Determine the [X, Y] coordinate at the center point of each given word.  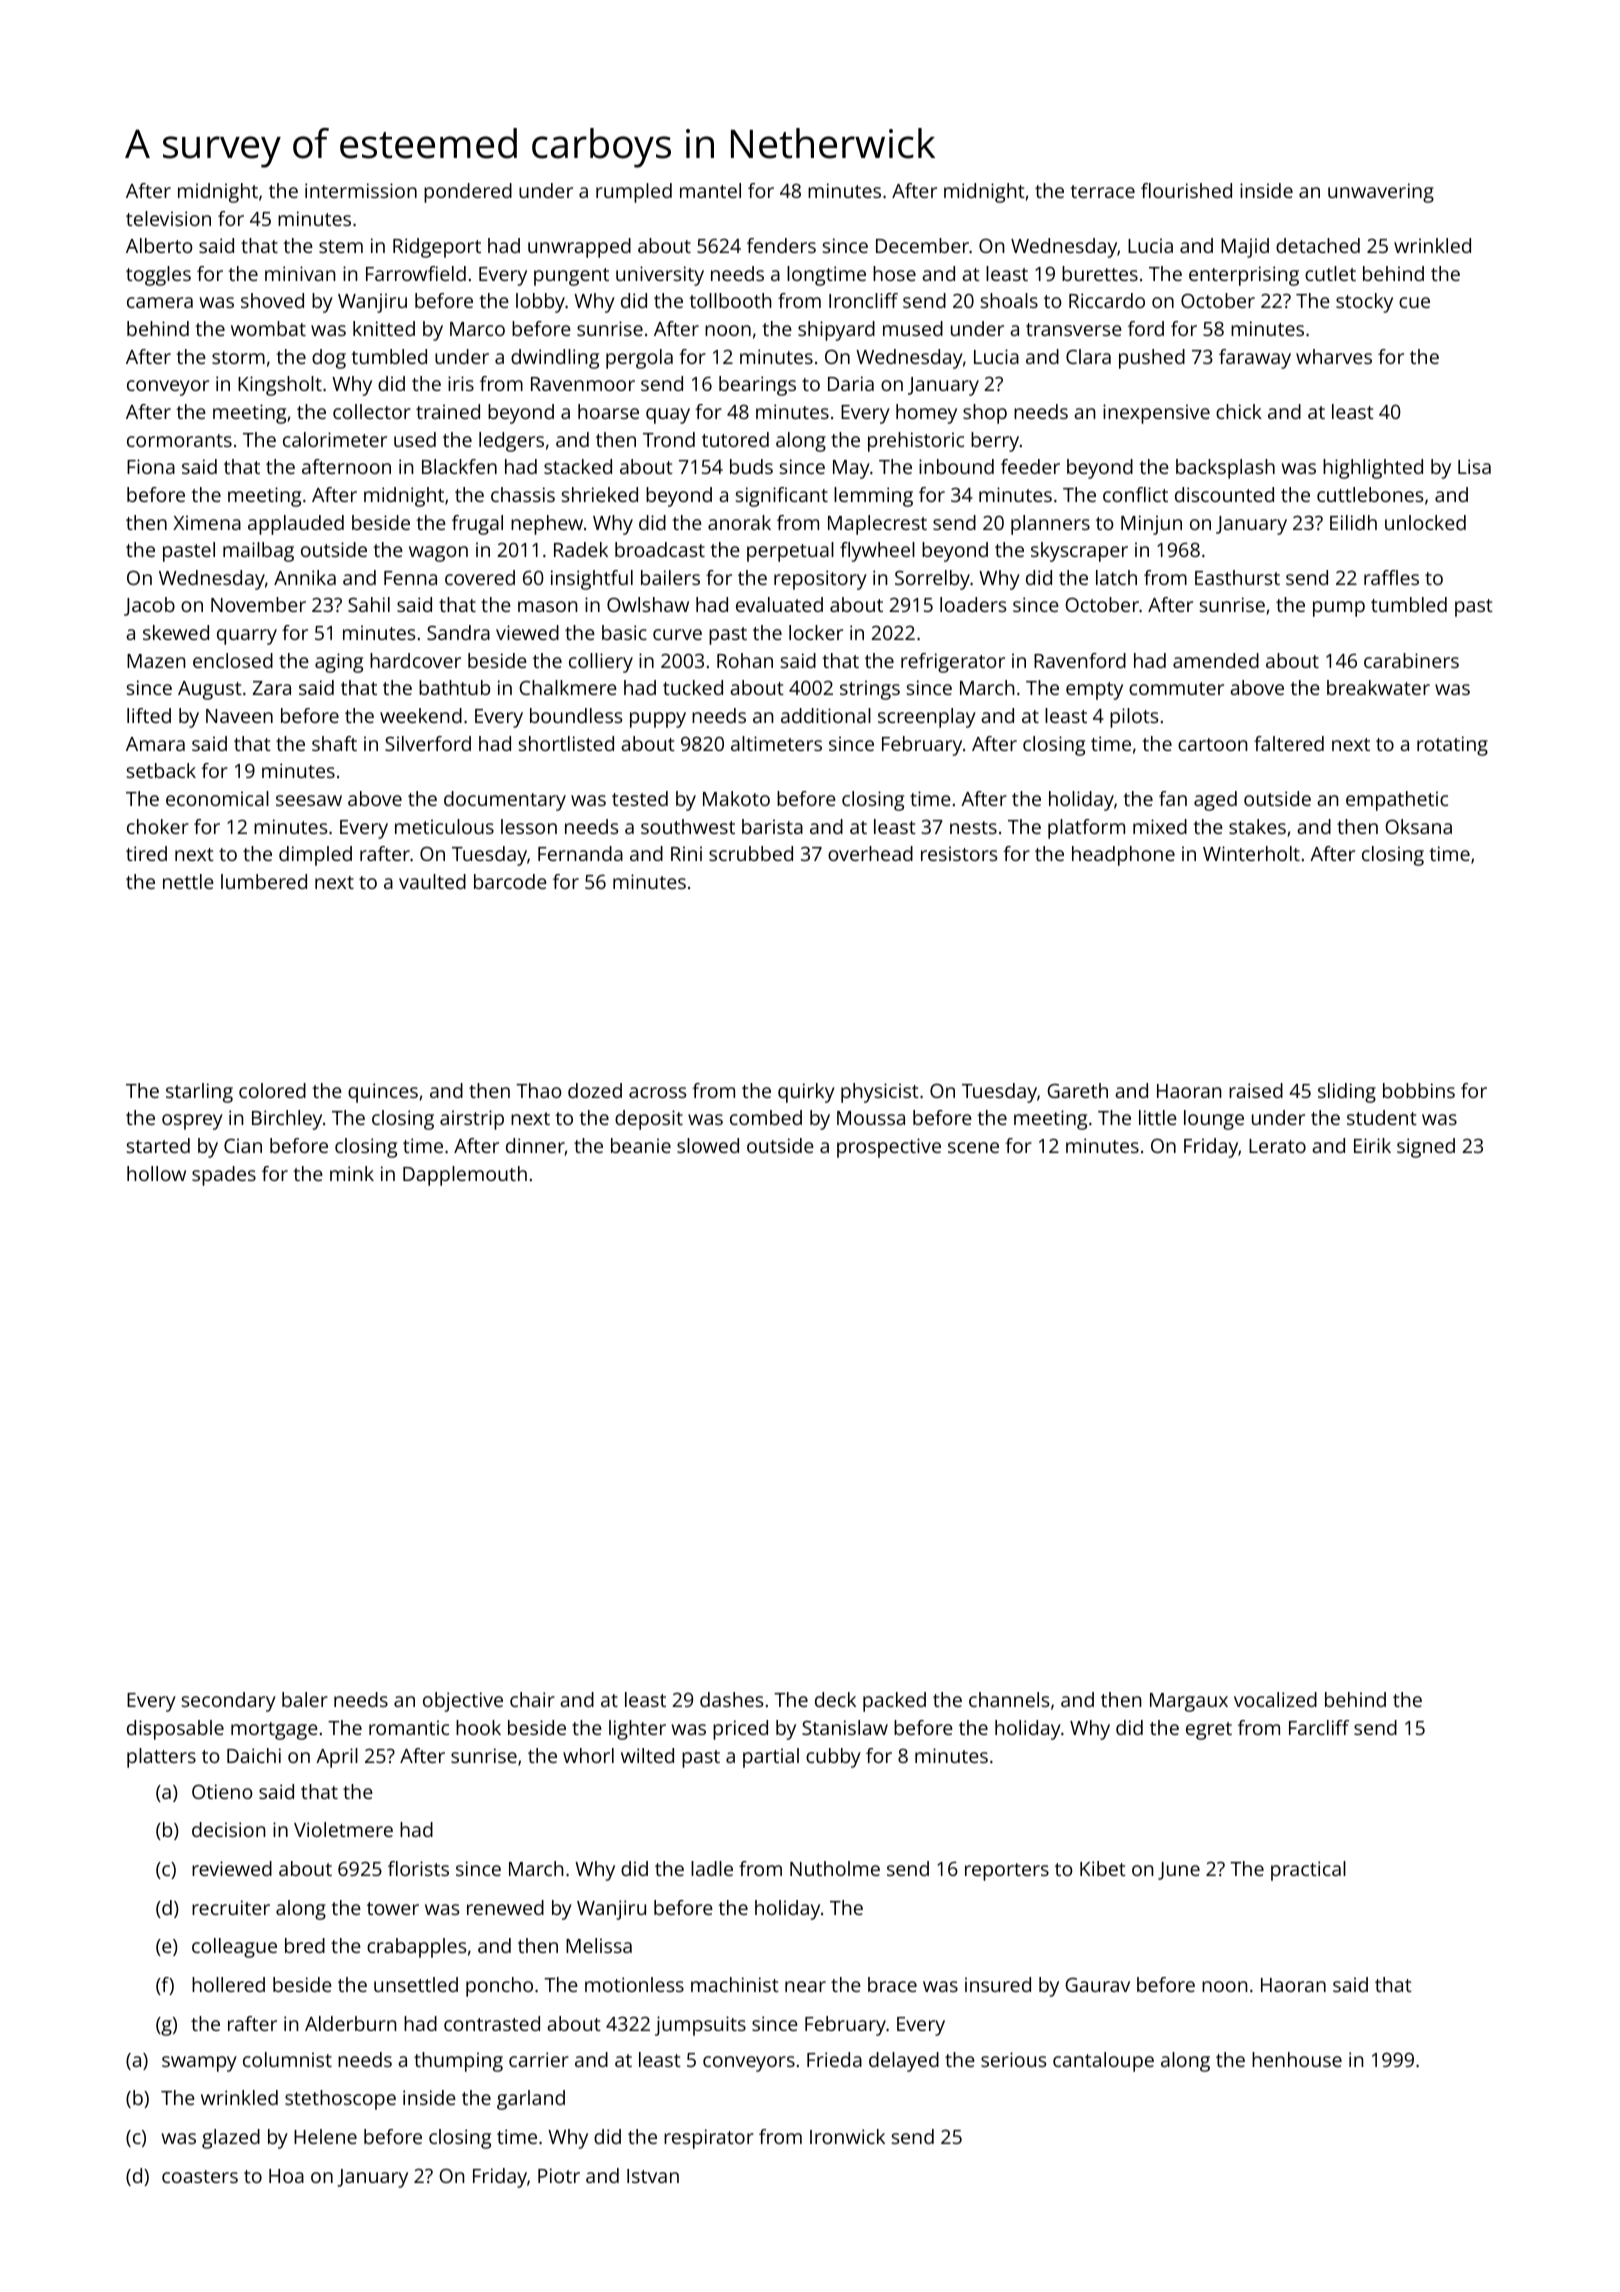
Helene [325, 2136]
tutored [735, 439]
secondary [229, 1702]
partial [771, 1758]
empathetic [1397, 801]
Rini [686, 853]
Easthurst [1237, 577]
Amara [155, 744]
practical [1308, 1871]
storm [238, 357]
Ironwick [847, 2136]
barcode [510, 881]
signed [1426, 1148]
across [657, 1092]
